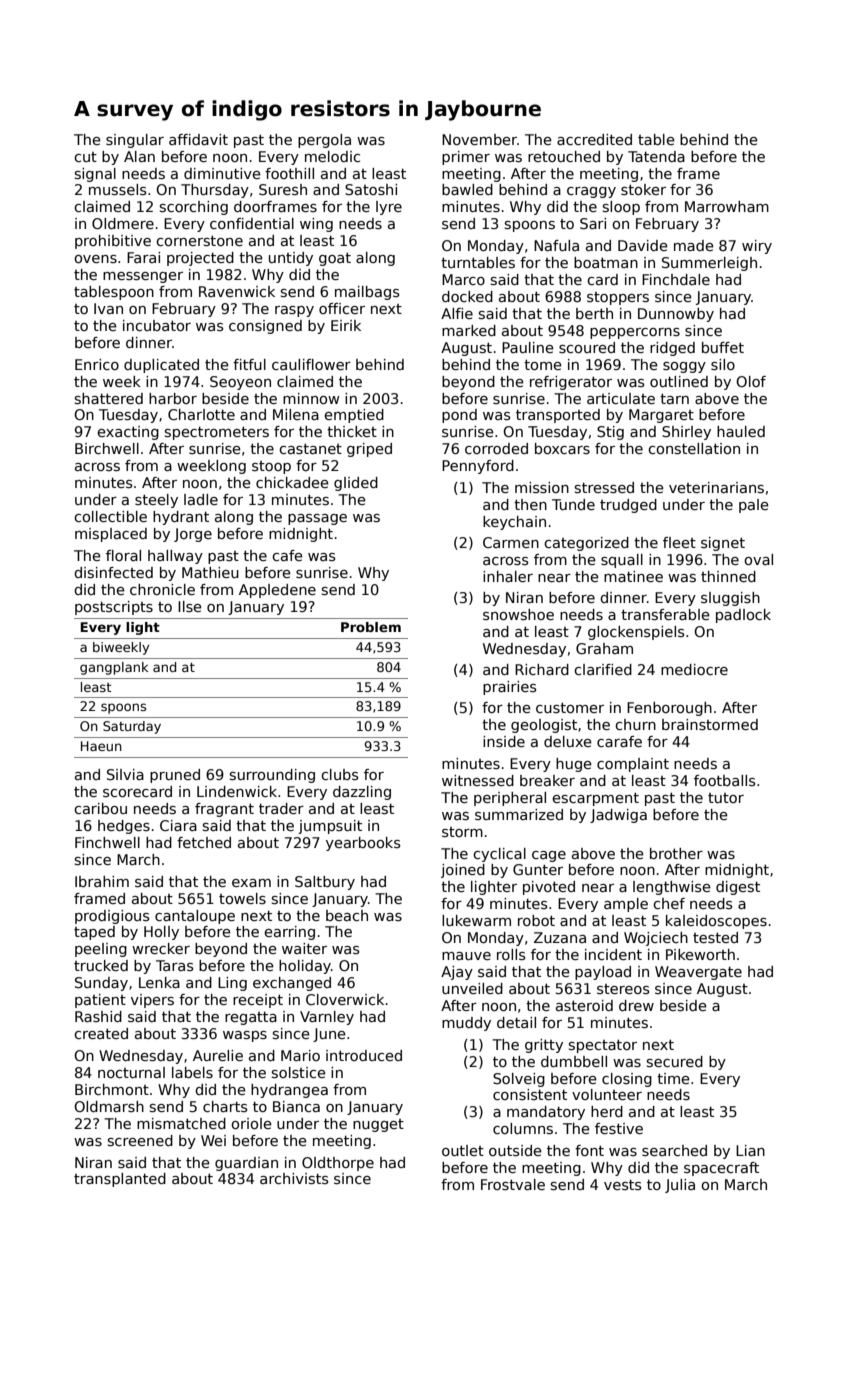  What do you see at coordinates (594, 139) in the screenshot?
I see `accredited` at bounding box center [594, 139].
